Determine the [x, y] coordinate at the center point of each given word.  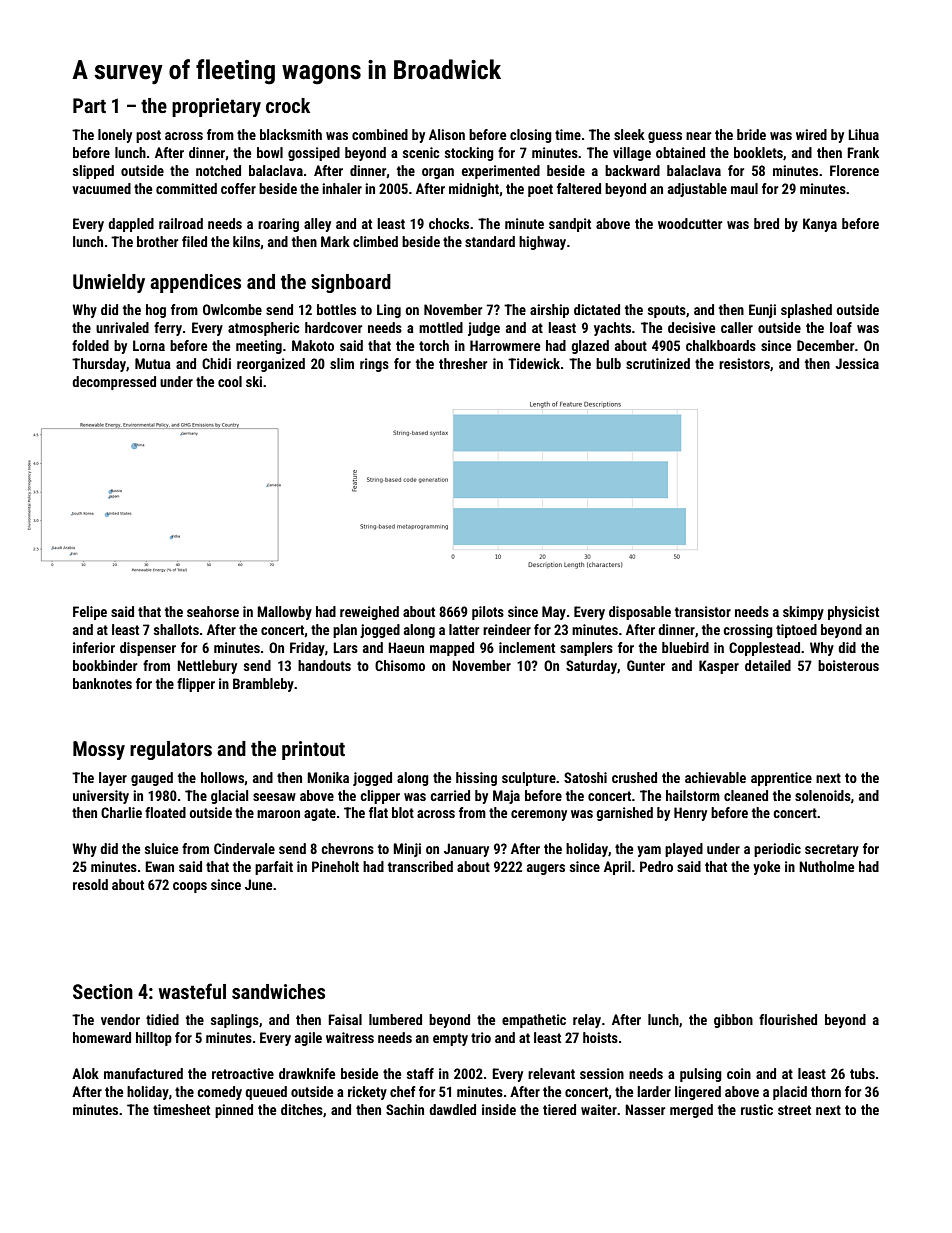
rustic [757, 1109]
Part [89, 105]
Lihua [863, 134]
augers [546, 869]
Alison [447, 134]
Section [103, 991]
